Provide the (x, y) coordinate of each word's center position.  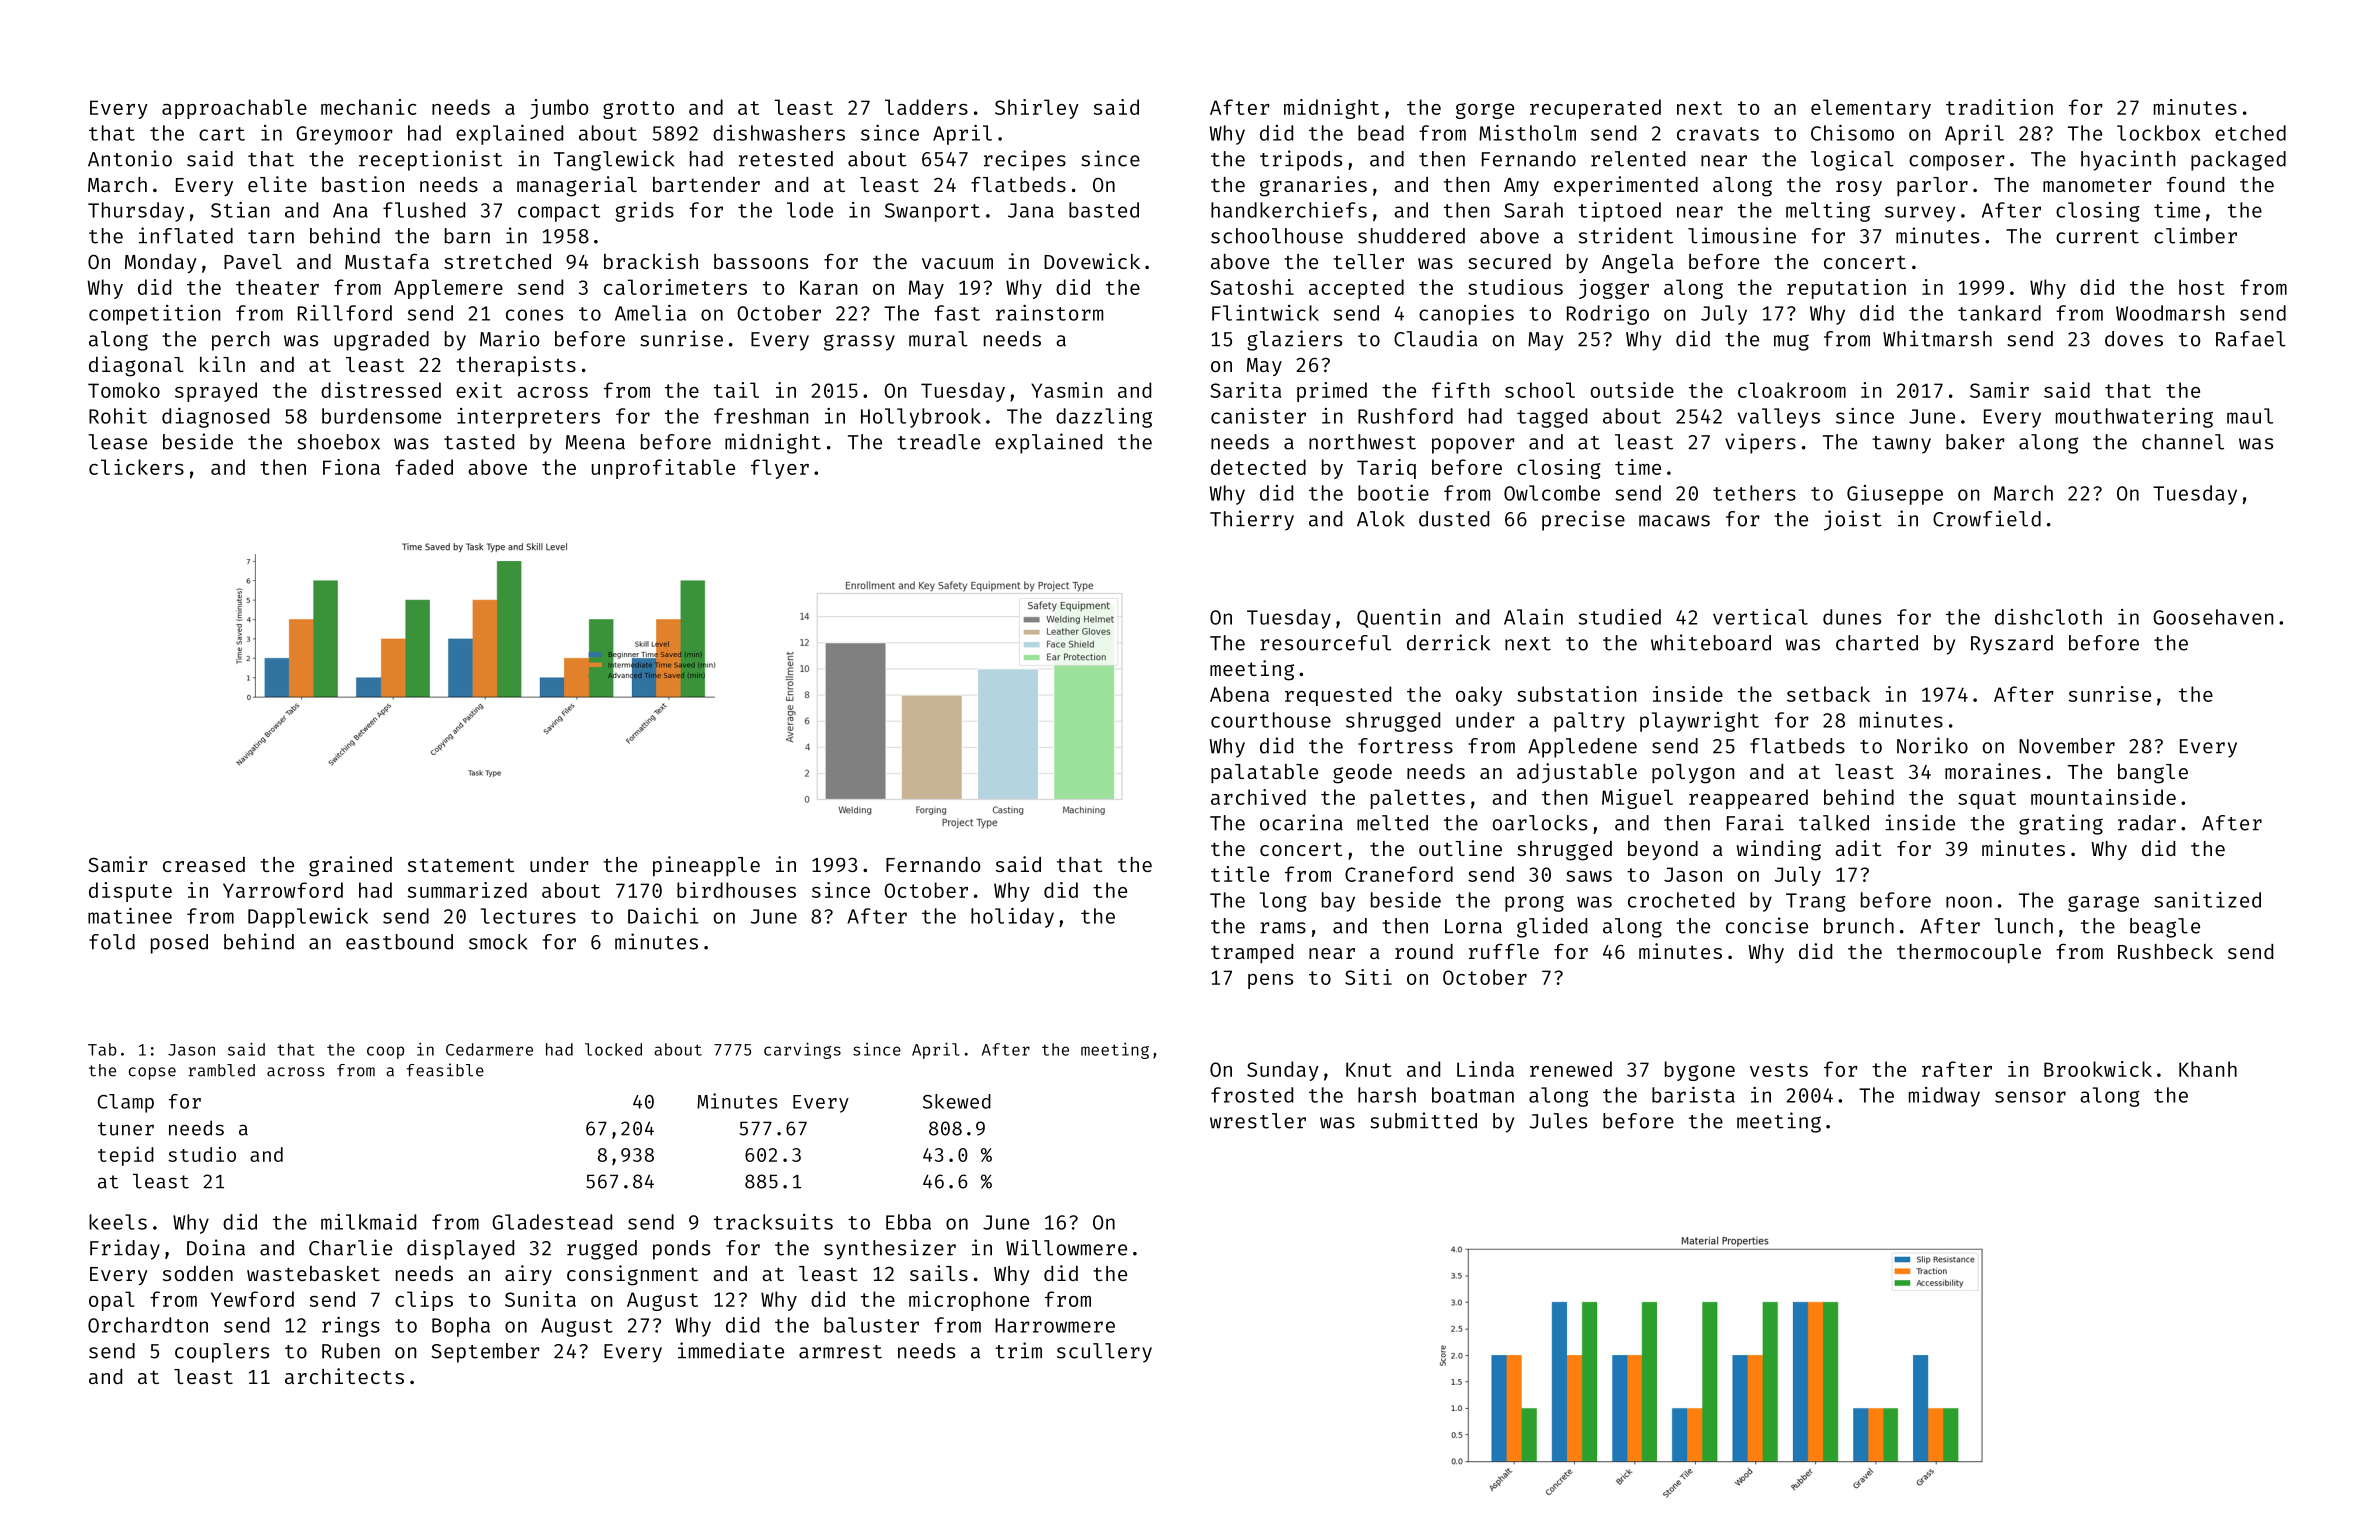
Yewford (252, 1299)
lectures (528, 916)
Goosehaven (2213, 617)
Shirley (1037, 109)
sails (939, 1273)
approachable (234, 109)
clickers (136, 467)
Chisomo (1852, 133)
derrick (1448, 642)
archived (1258, 797)
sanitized (2207, 900)
